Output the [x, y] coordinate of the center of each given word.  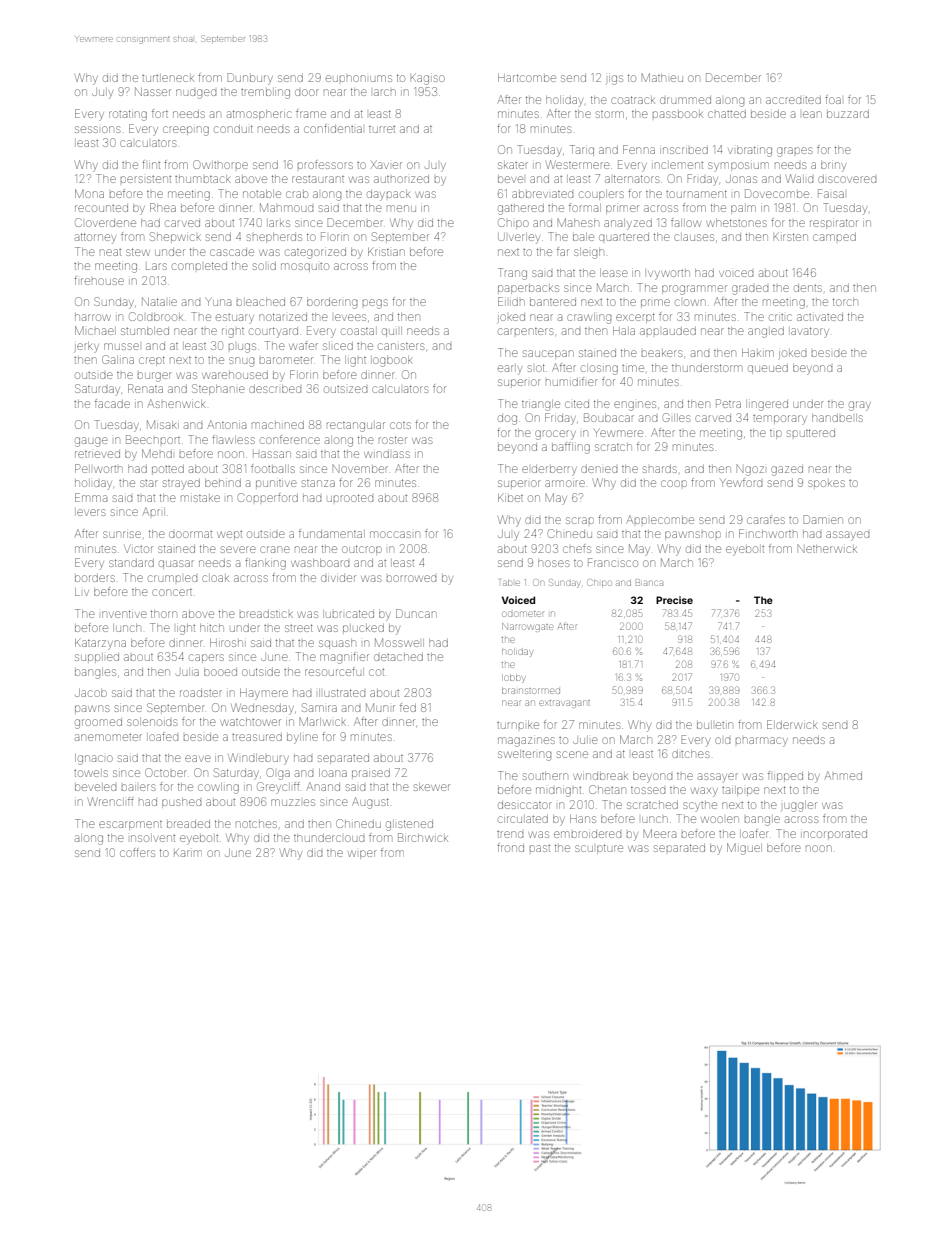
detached [398, 657]
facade [112, 403]
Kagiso [427, 79]
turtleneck [167, 78]
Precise [674, 600]
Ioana [333, 773]
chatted [727, 114]
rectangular [356, 427]
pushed [181, 803]
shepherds [274, 238]
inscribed [684, 150]
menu [401, 208]
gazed [787, 471]
